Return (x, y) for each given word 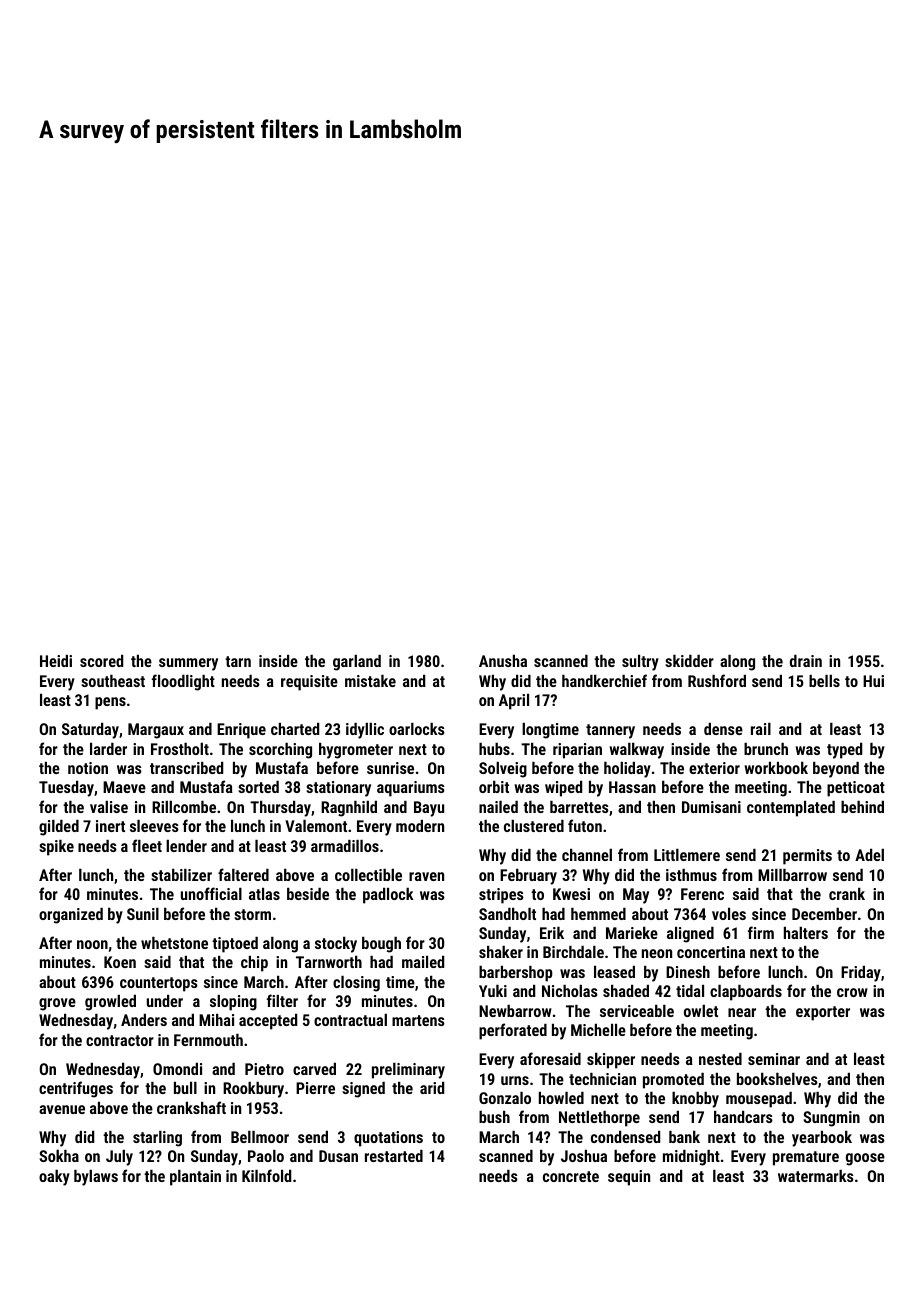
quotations (388, 1139)
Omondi (177, 1069)
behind (862, 807)
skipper (611, 1060)
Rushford (717, 680)
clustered (534, 826)
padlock (388, 895)
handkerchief (604, 680)
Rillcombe (184, 807)
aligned (690, 935)
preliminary (408, 1071)
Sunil (143, 914)
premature (806, 1158)
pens (110, 703)
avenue (62, 1109)
